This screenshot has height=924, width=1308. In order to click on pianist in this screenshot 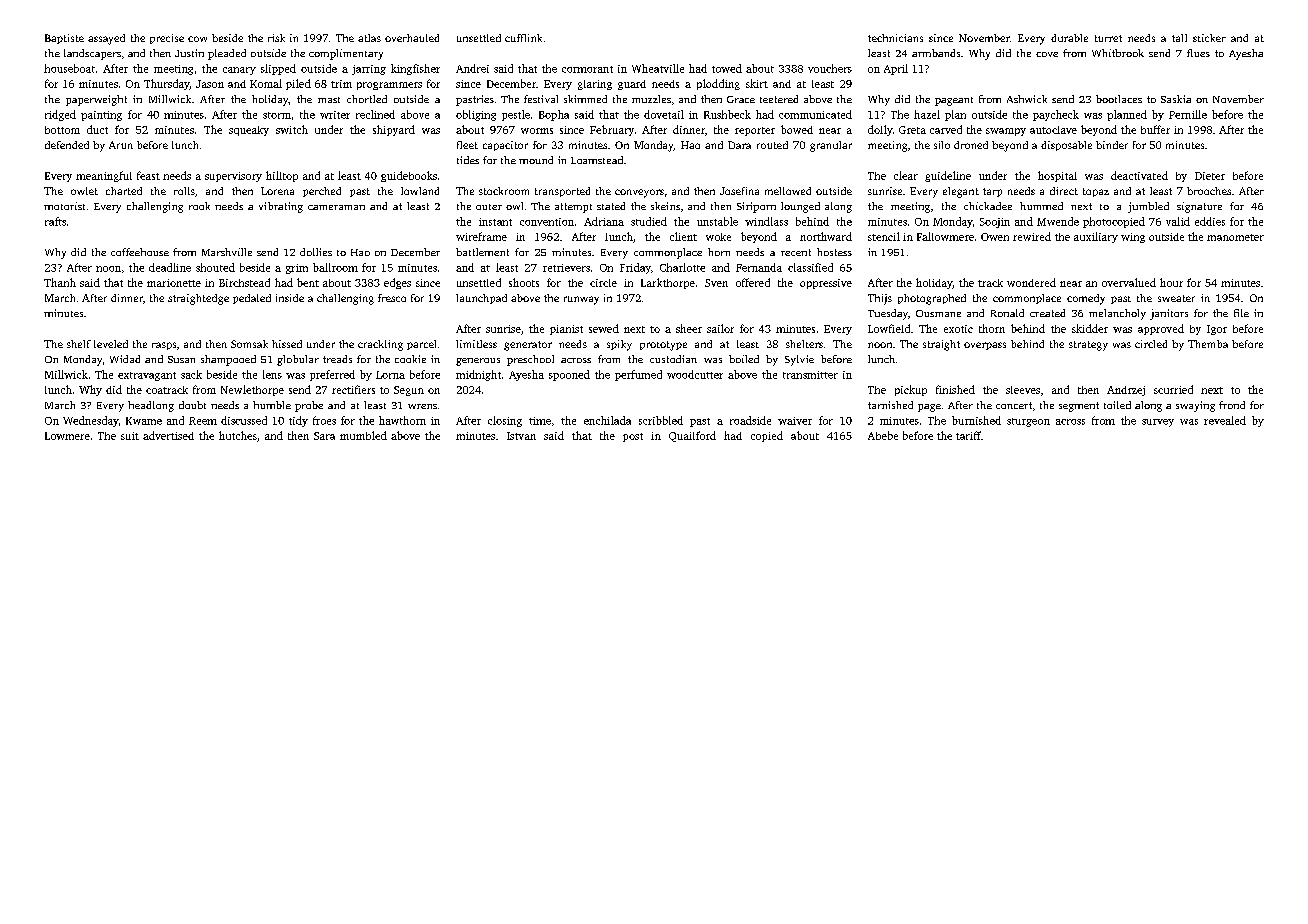, I will do `click(566, 330)`.
